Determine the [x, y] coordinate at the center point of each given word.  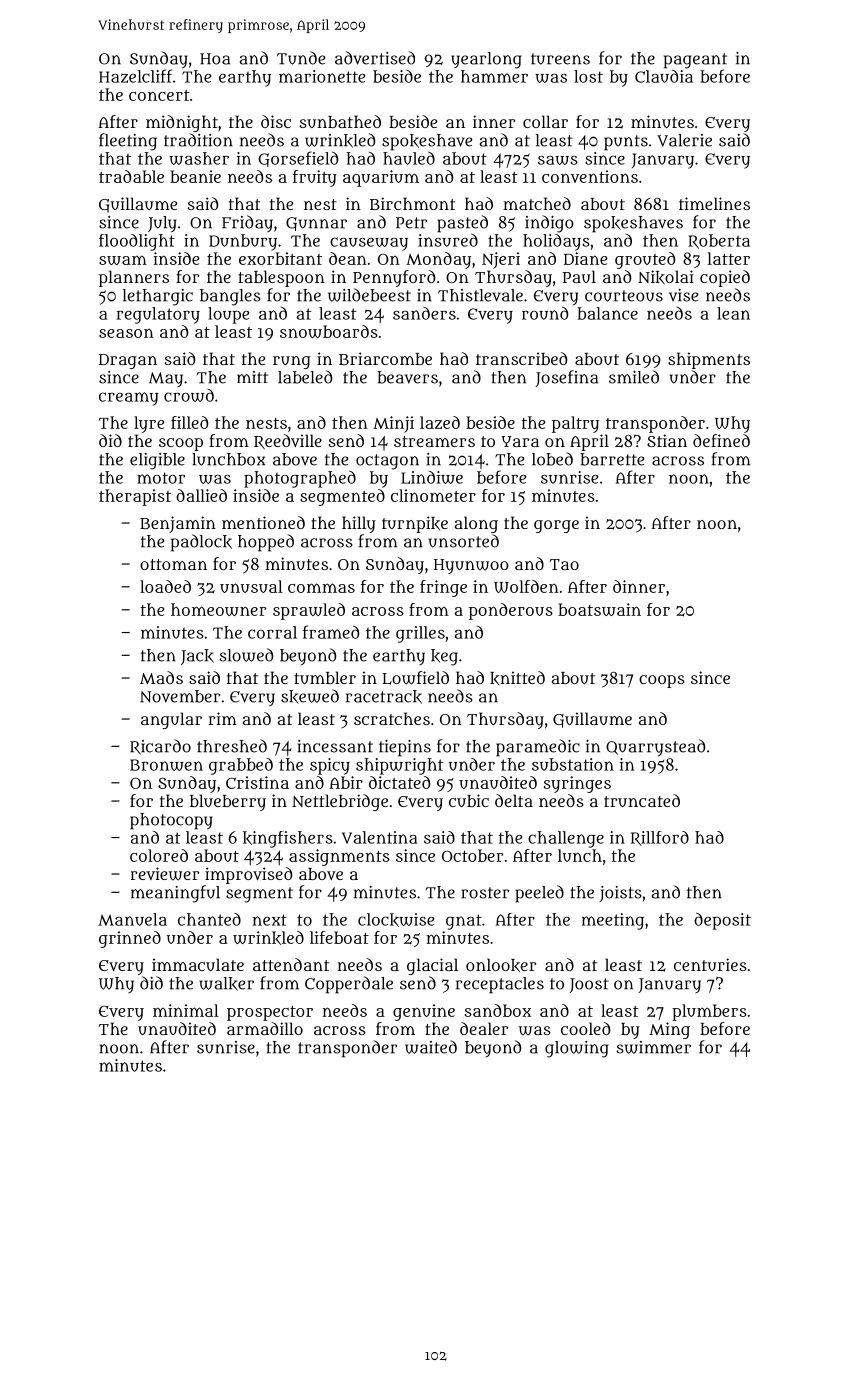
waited [431, 1047]
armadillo [265, 1028]
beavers [407, 377]
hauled [409, 158]
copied [725, 278]
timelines [714, 203]
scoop [181, 444]
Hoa [215, 59]
